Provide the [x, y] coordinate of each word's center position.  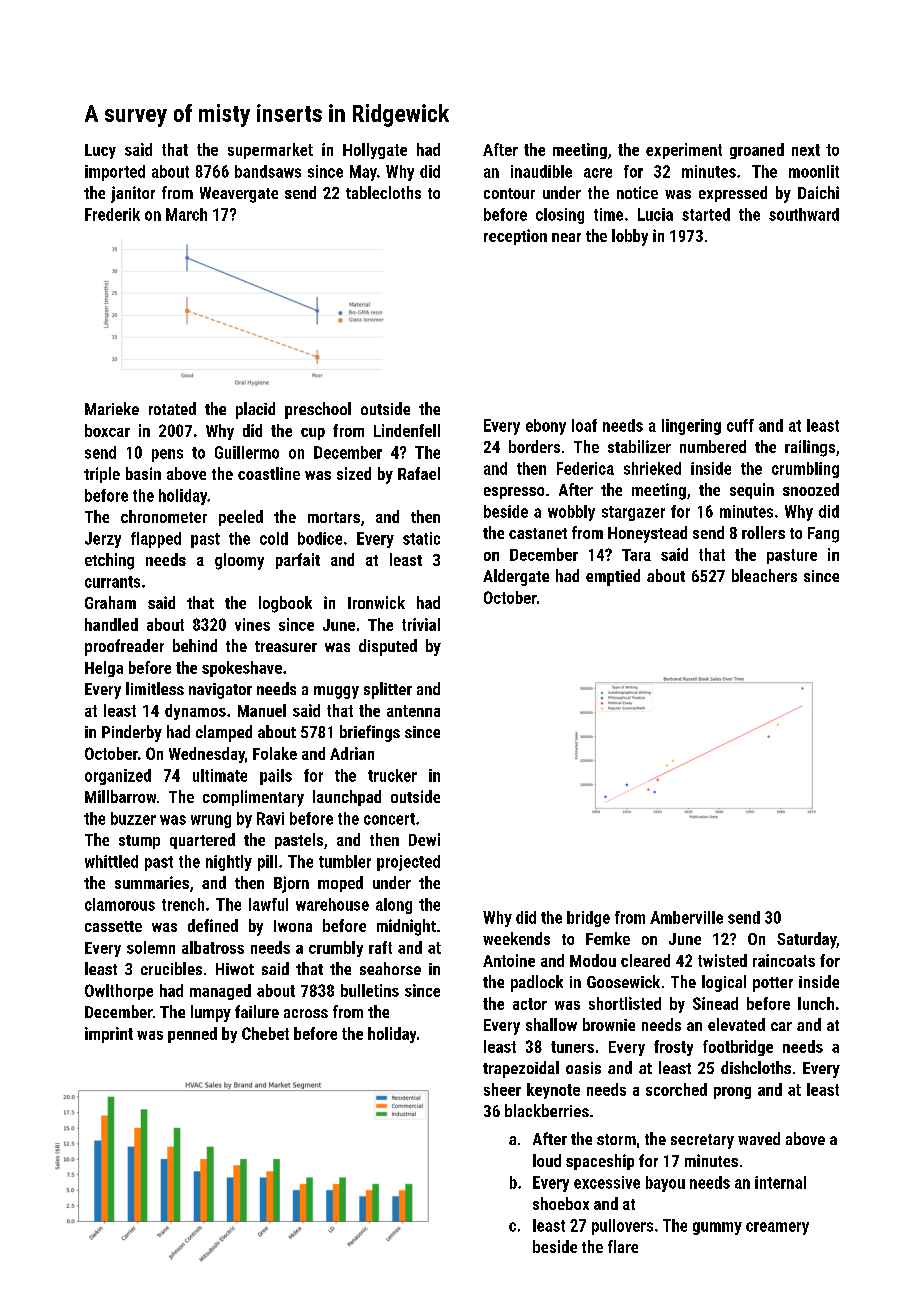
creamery [777, 1228]
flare [623, 1246]
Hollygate [375, 151]
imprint [109, 1035]
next [806, 150]
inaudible [541, 171]
